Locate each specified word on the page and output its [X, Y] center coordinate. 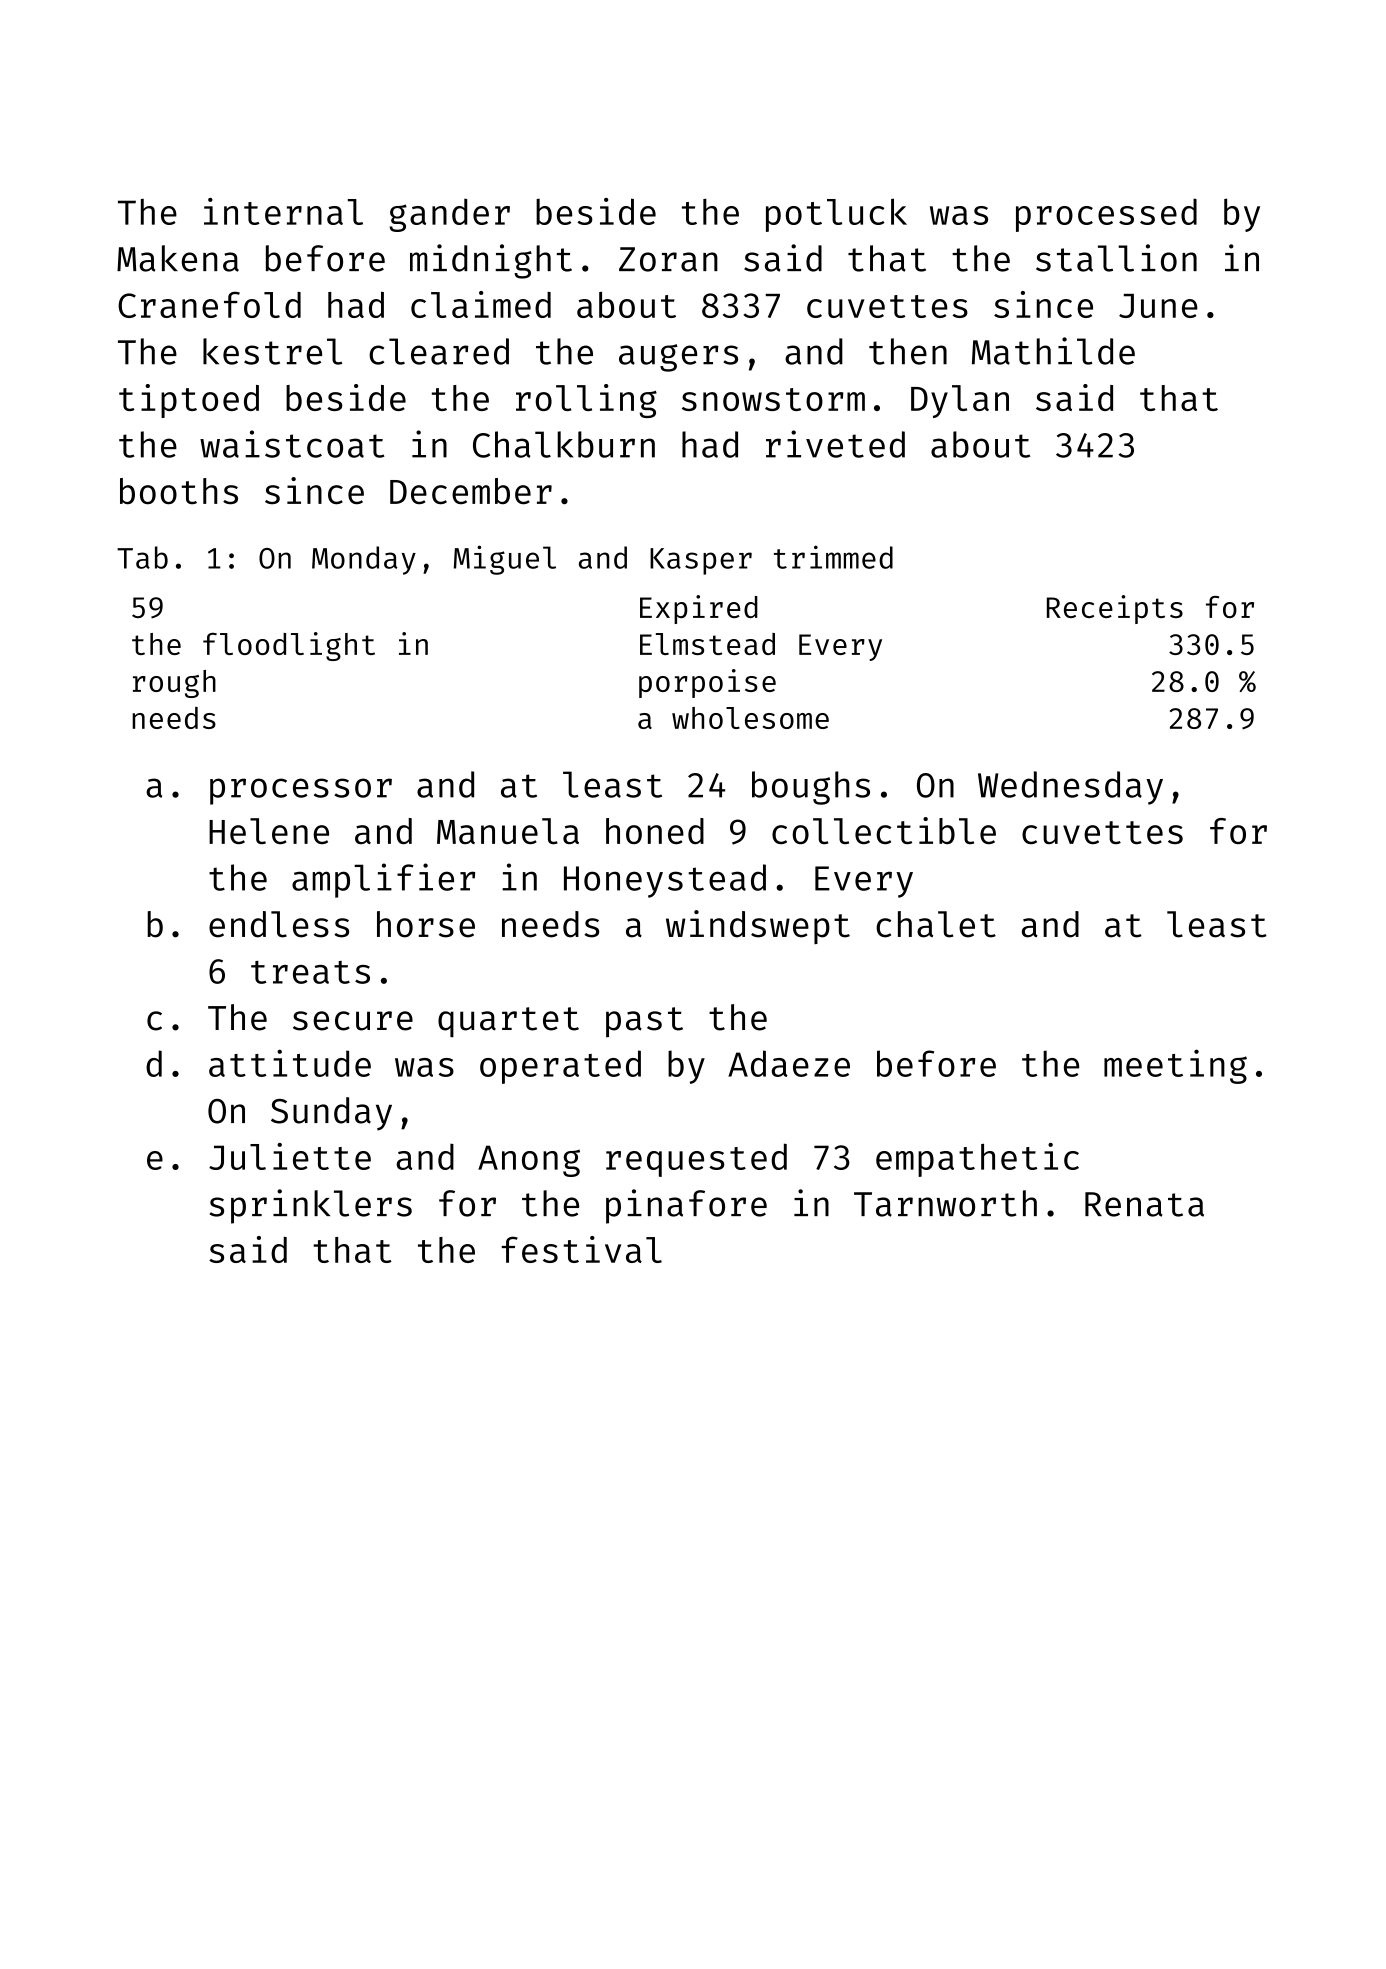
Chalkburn [564, 444]
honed [655, 831]
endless [279, 924]
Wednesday [1070, 788]
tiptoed [189, 401]
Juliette [290, 1156]
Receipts [1115, 609]
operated [560, 1067]
